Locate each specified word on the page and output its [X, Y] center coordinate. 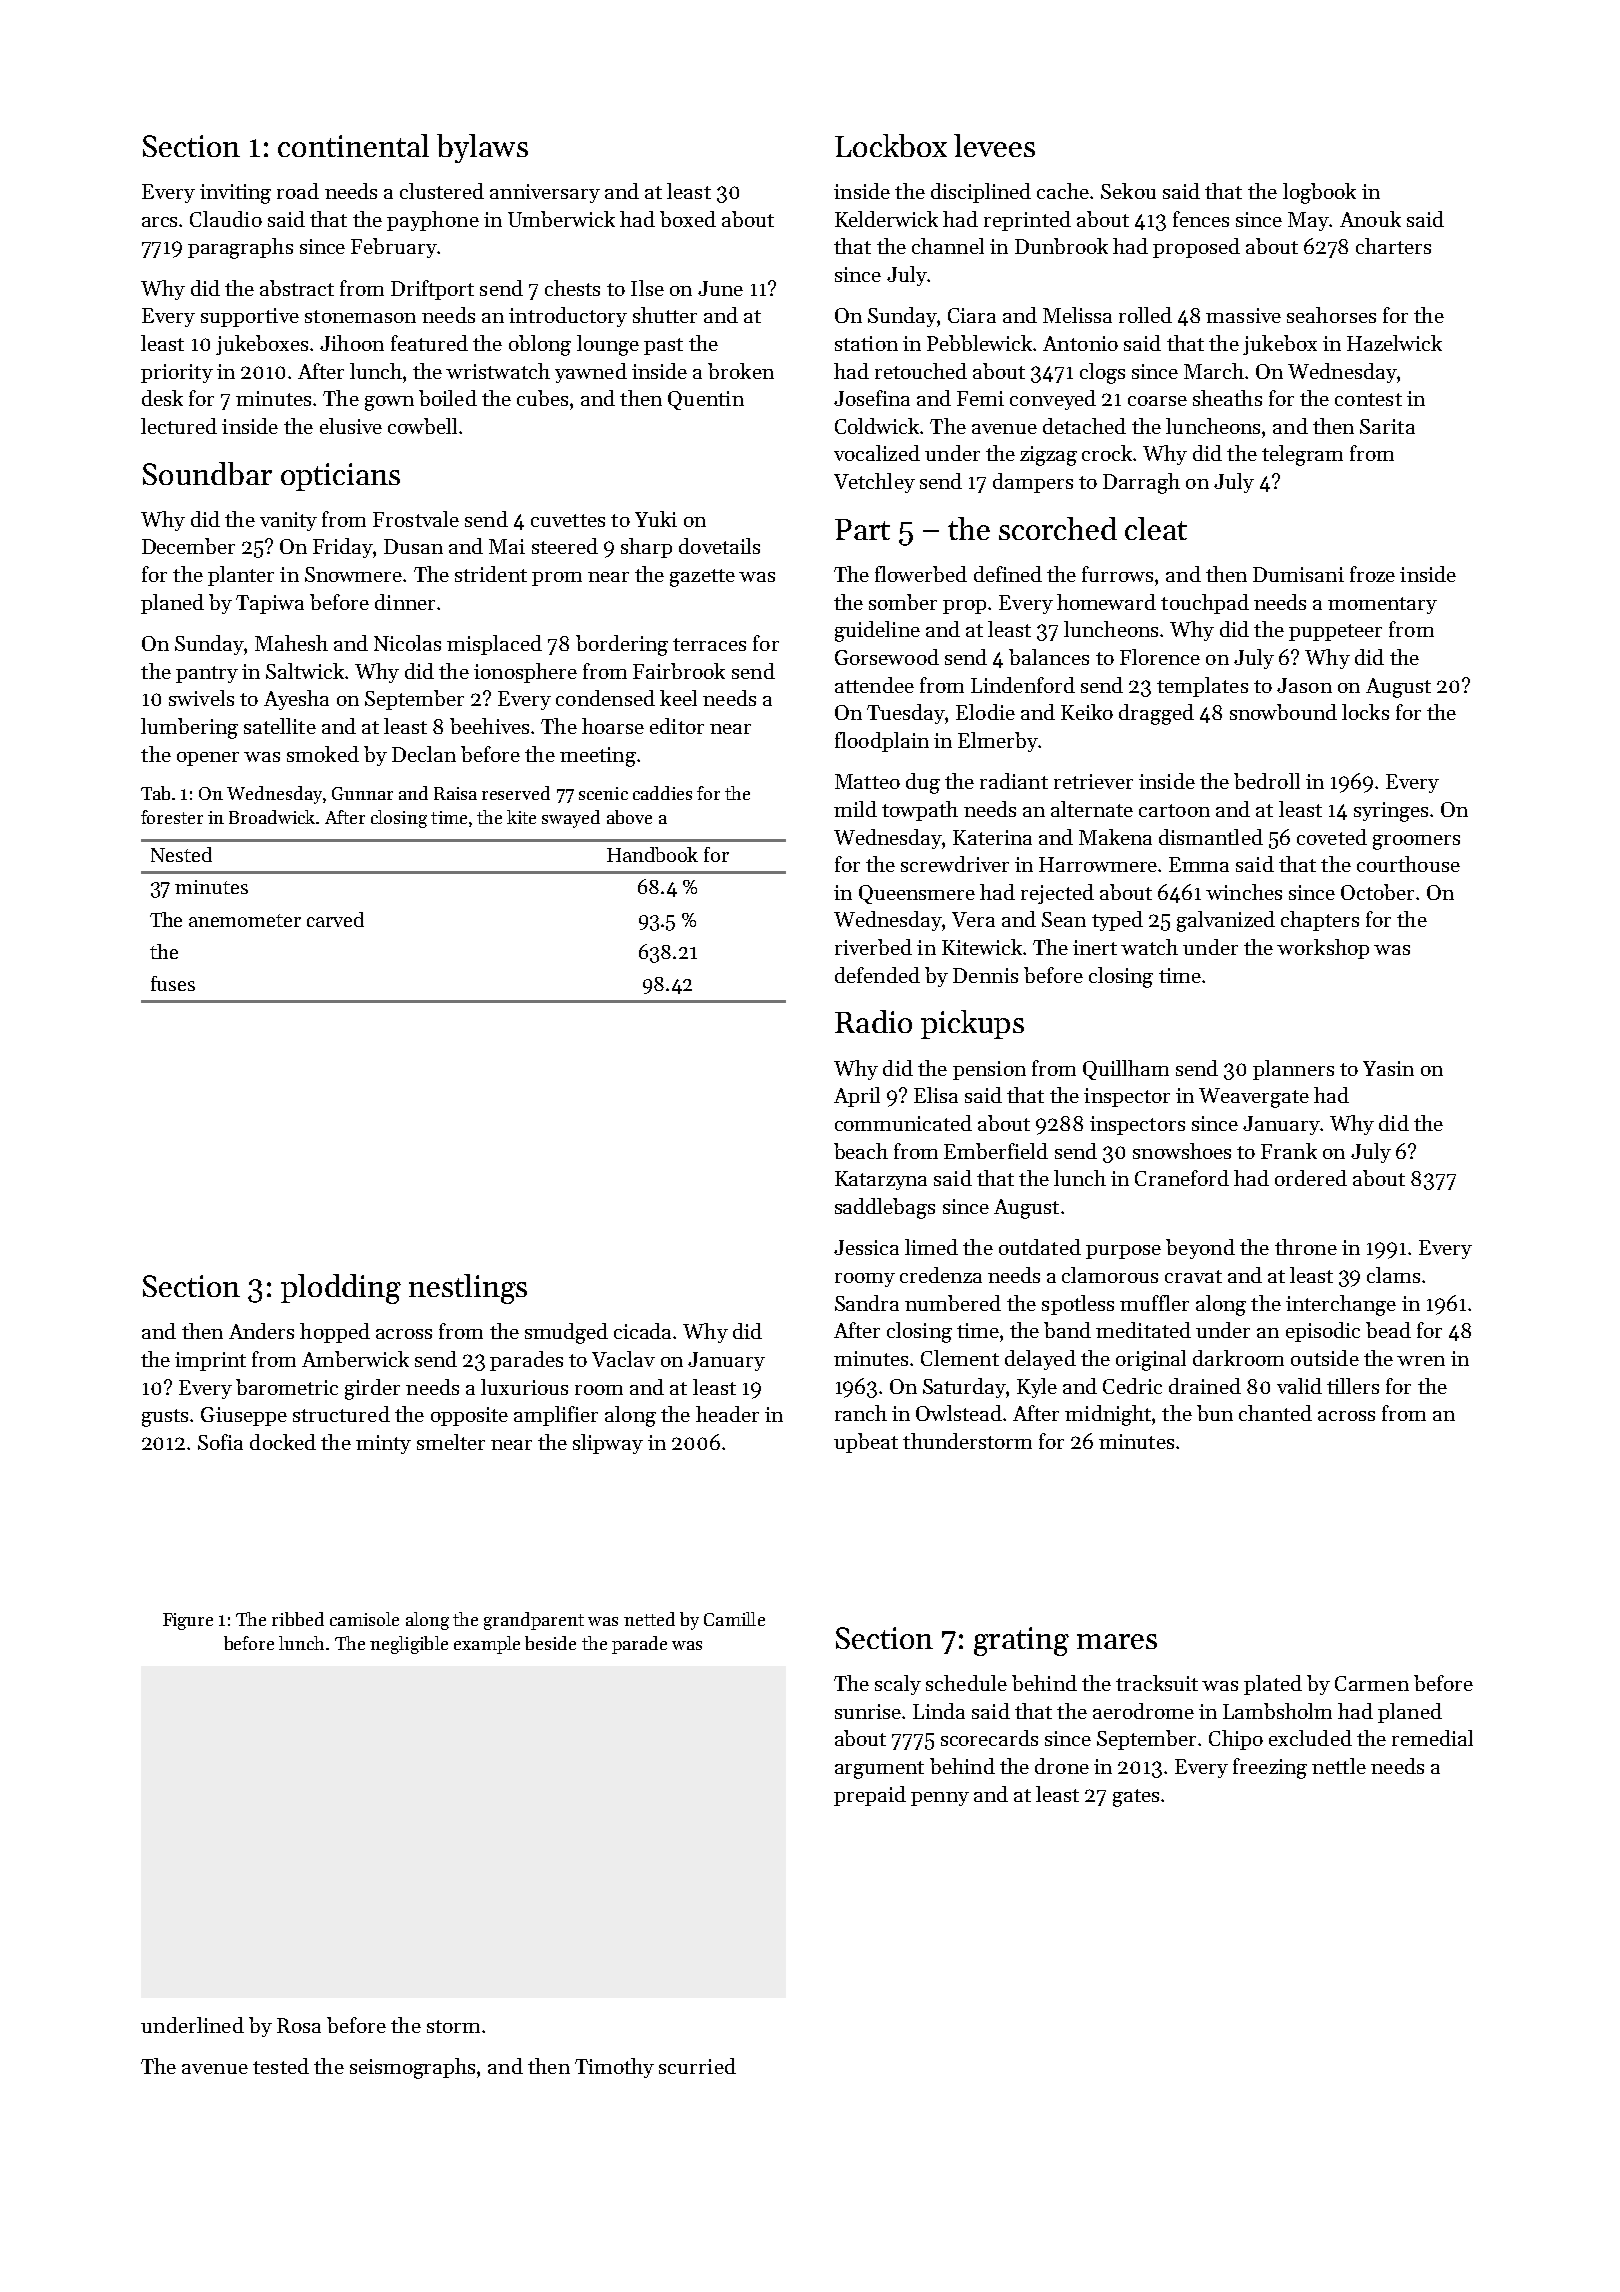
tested [281, 2066]
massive [1243, 315]
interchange [1341, 1305]
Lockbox [891, 145]
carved [335, 919]
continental [353, 145]
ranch [861, 1413]
